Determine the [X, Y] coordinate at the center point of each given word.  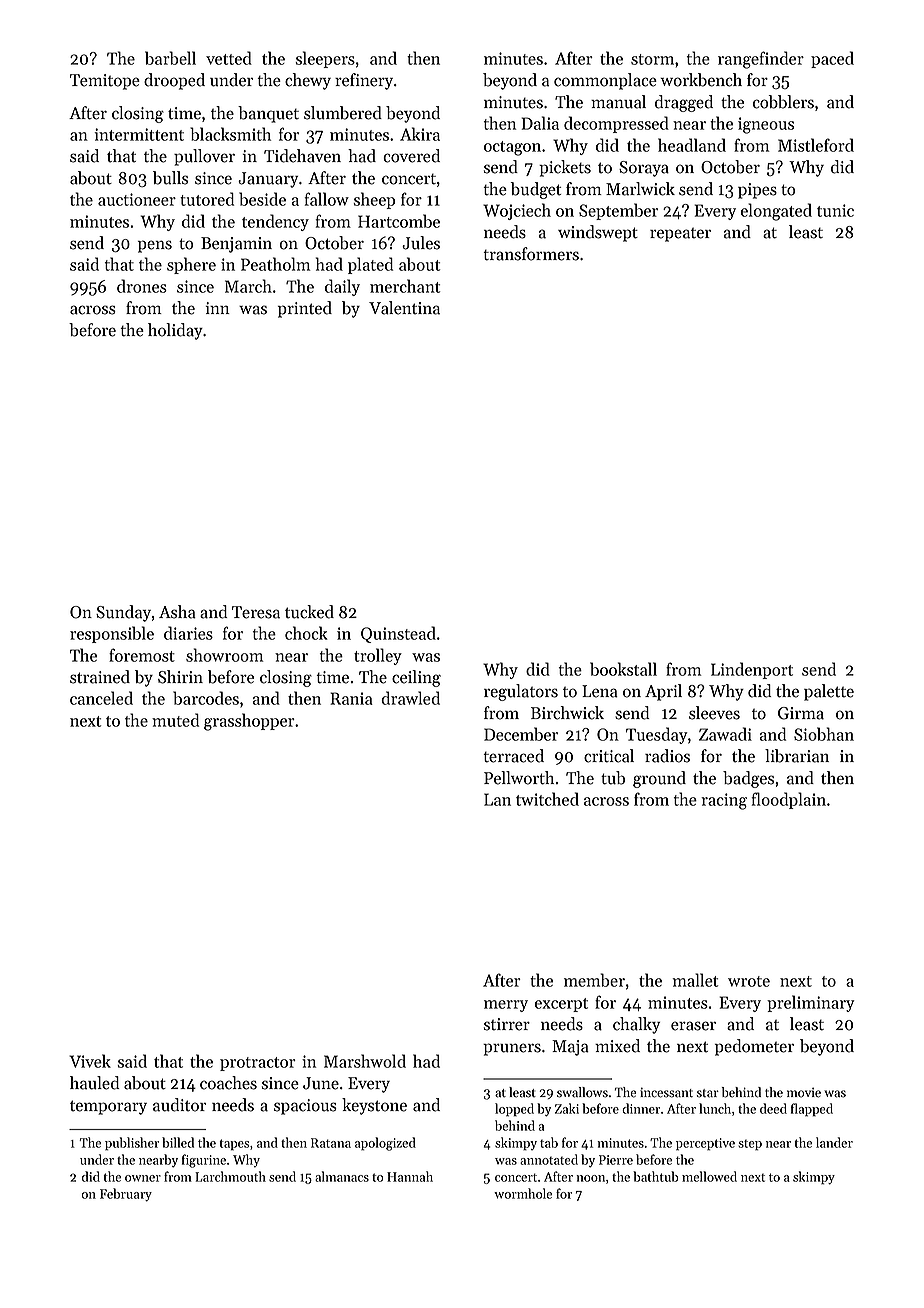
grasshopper [249, 722]
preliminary [810, 1003]
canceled [101, 698]
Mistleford [816, 145]
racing [724, 801]
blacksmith [230, 134]
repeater [680, 235]
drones [142, 286]
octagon [512, 148]
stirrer [507, 1024]
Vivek [90, 1061]
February [126, 1195]
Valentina [404, 308]
